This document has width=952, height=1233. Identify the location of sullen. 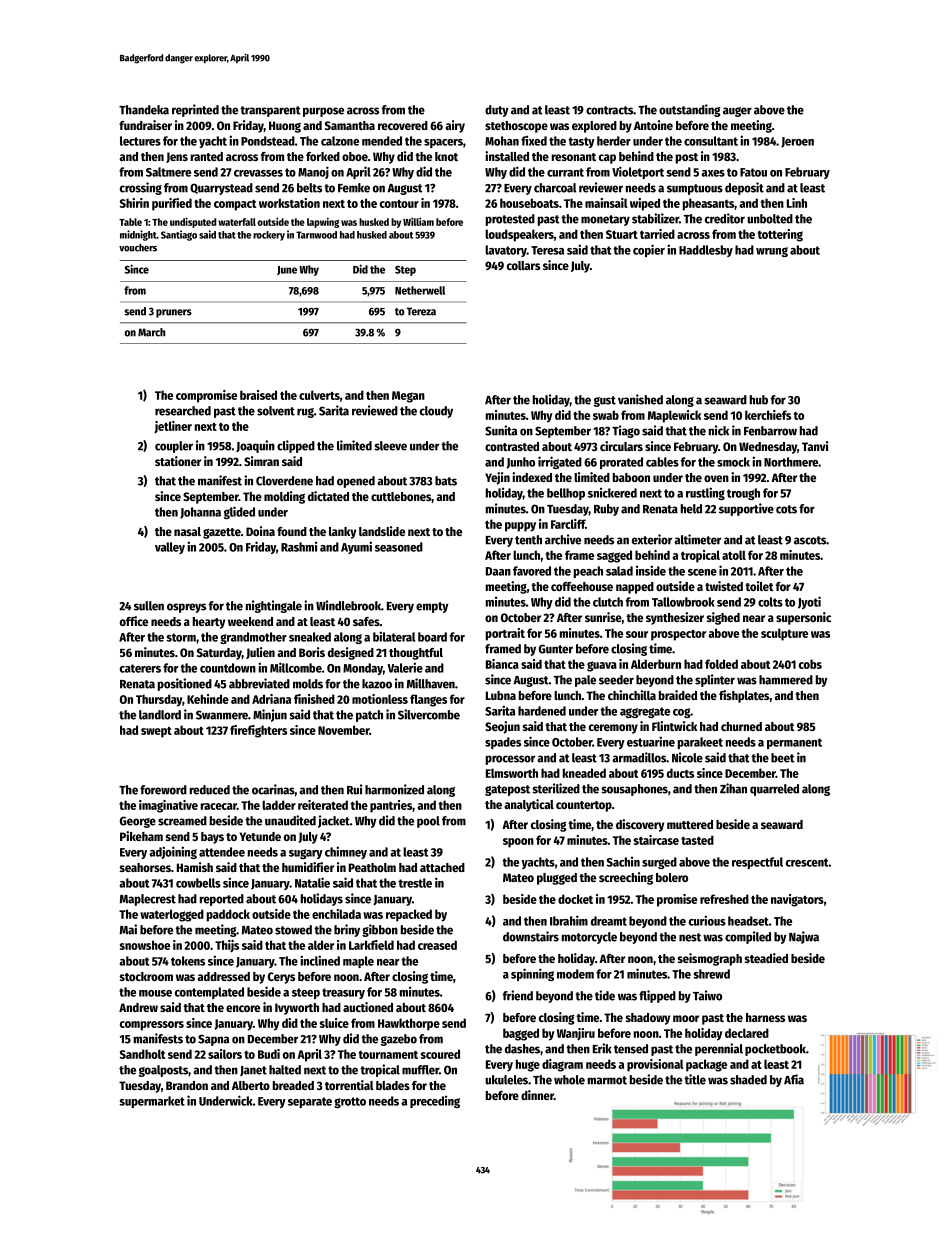
(149, 606).
